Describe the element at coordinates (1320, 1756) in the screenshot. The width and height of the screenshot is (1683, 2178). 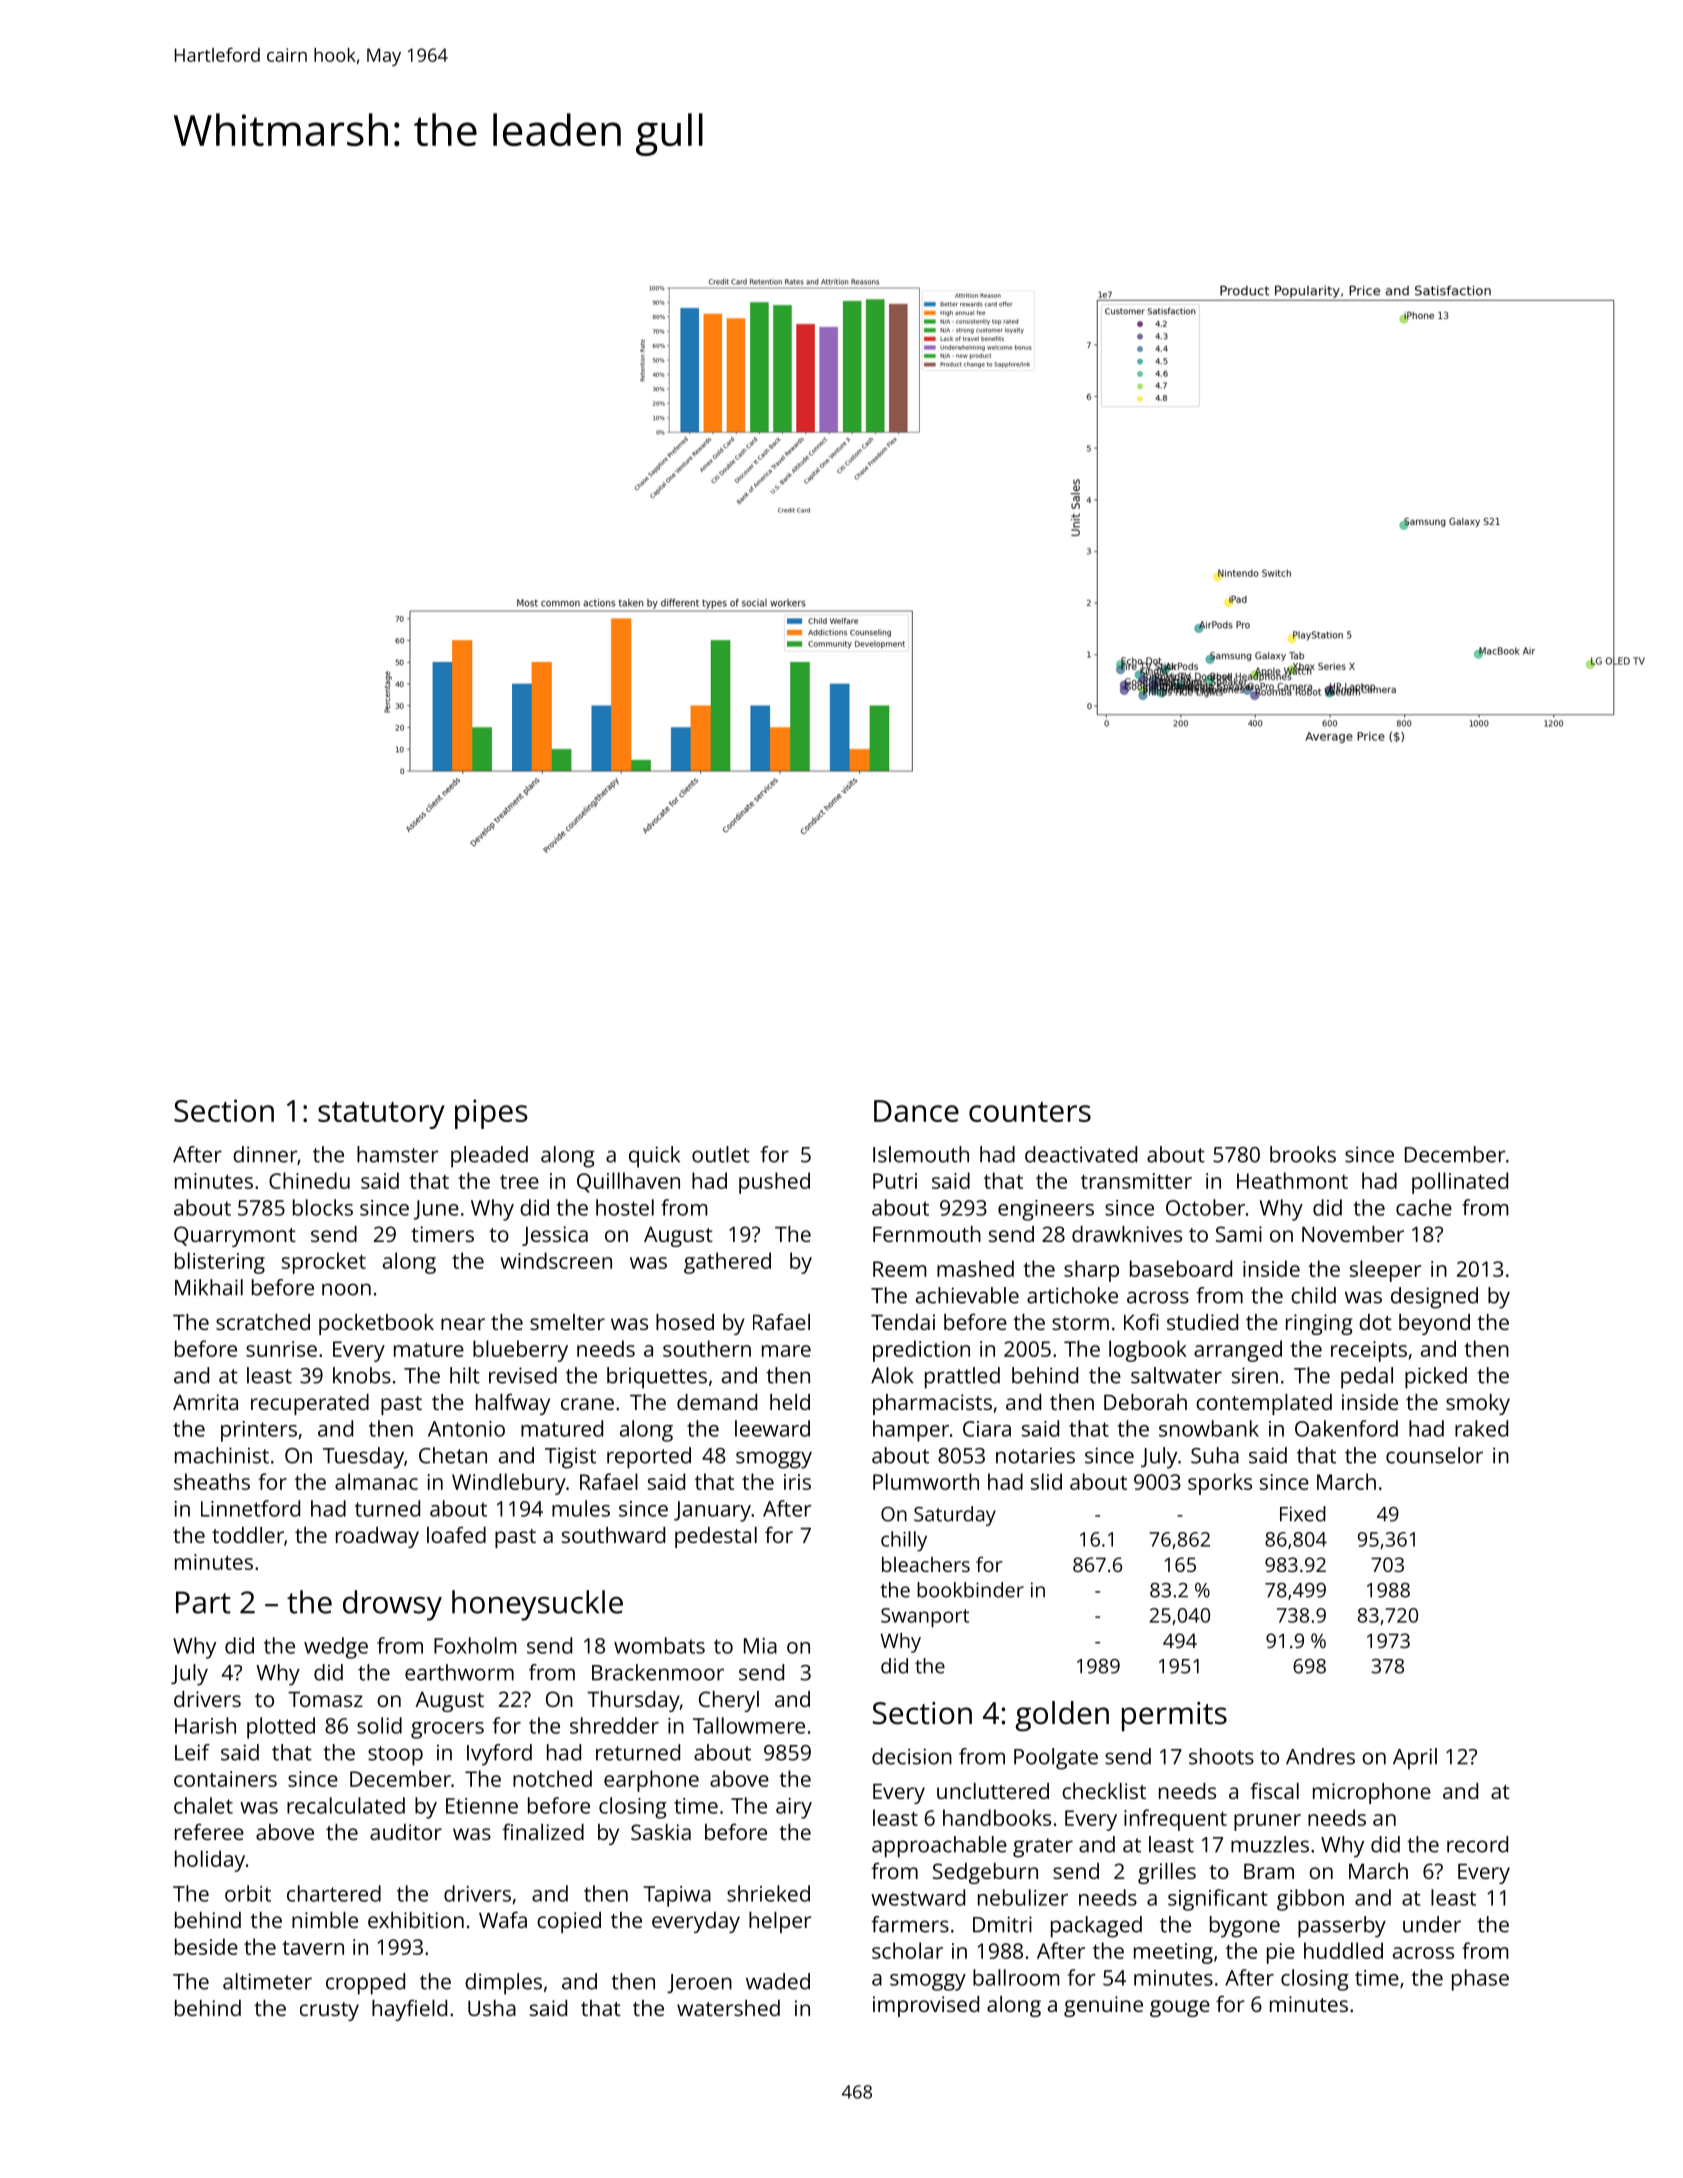
I see `Andres` at that location.
